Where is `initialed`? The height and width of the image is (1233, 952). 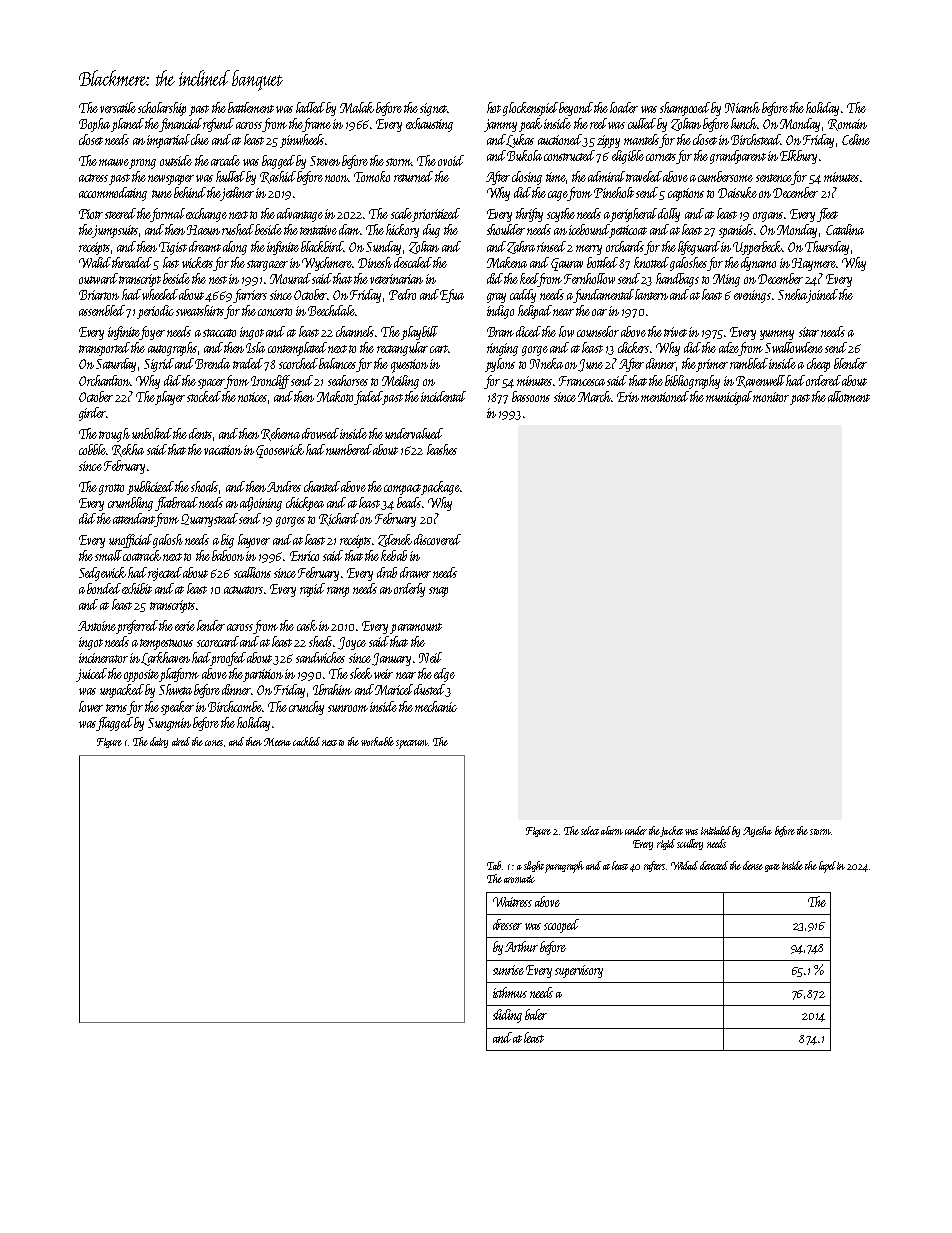 initialed is located at coordinates (717, 830).
